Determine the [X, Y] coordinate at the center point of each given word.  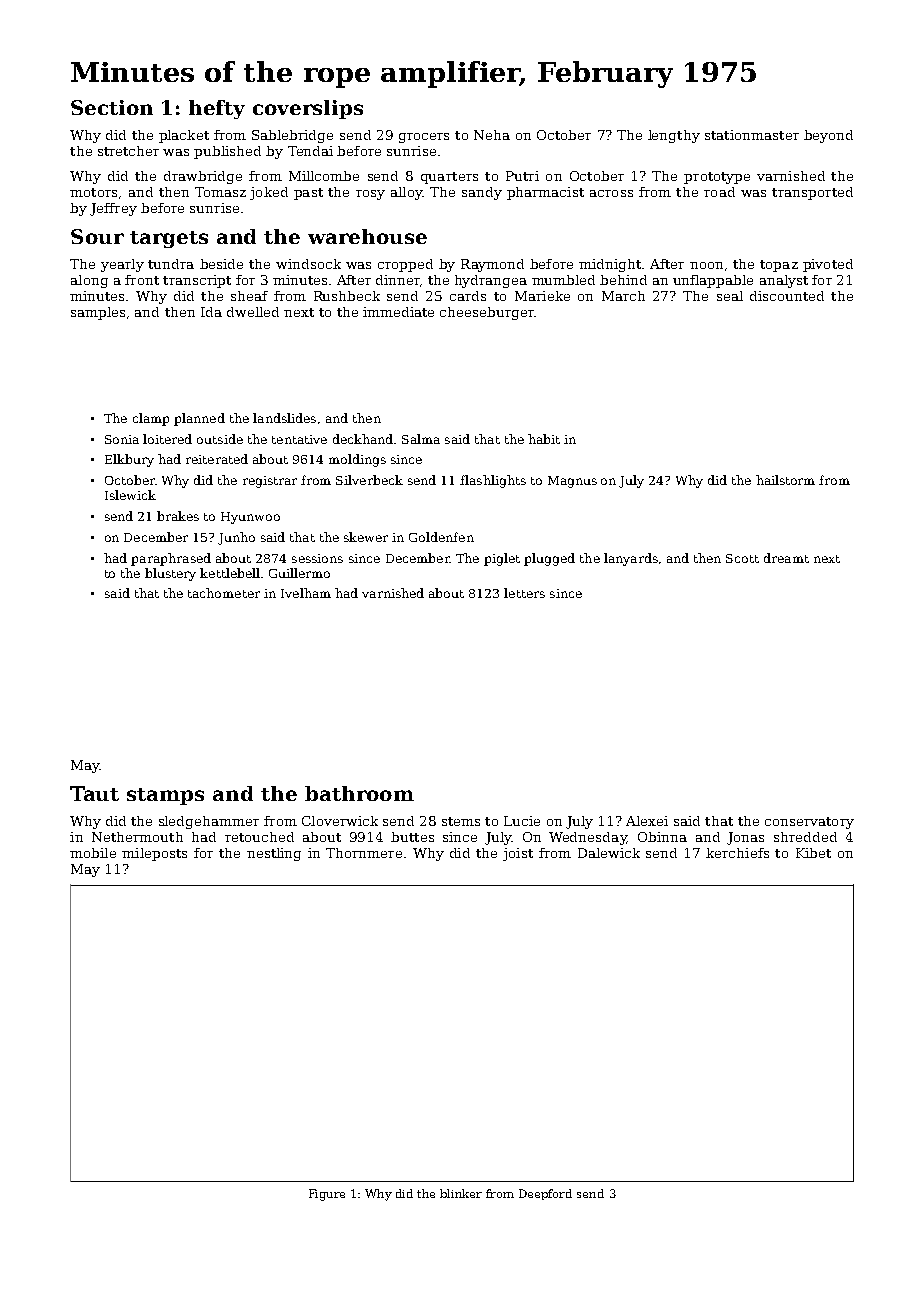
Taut [94, 793]
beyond [828, 136]
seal [730, 296]
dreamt [786, 558]
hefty [217, 109]
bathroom [359, 793]
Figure [327, 1195]
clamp [151, 419]
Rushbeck [347, 296]
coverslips [308, 109]
